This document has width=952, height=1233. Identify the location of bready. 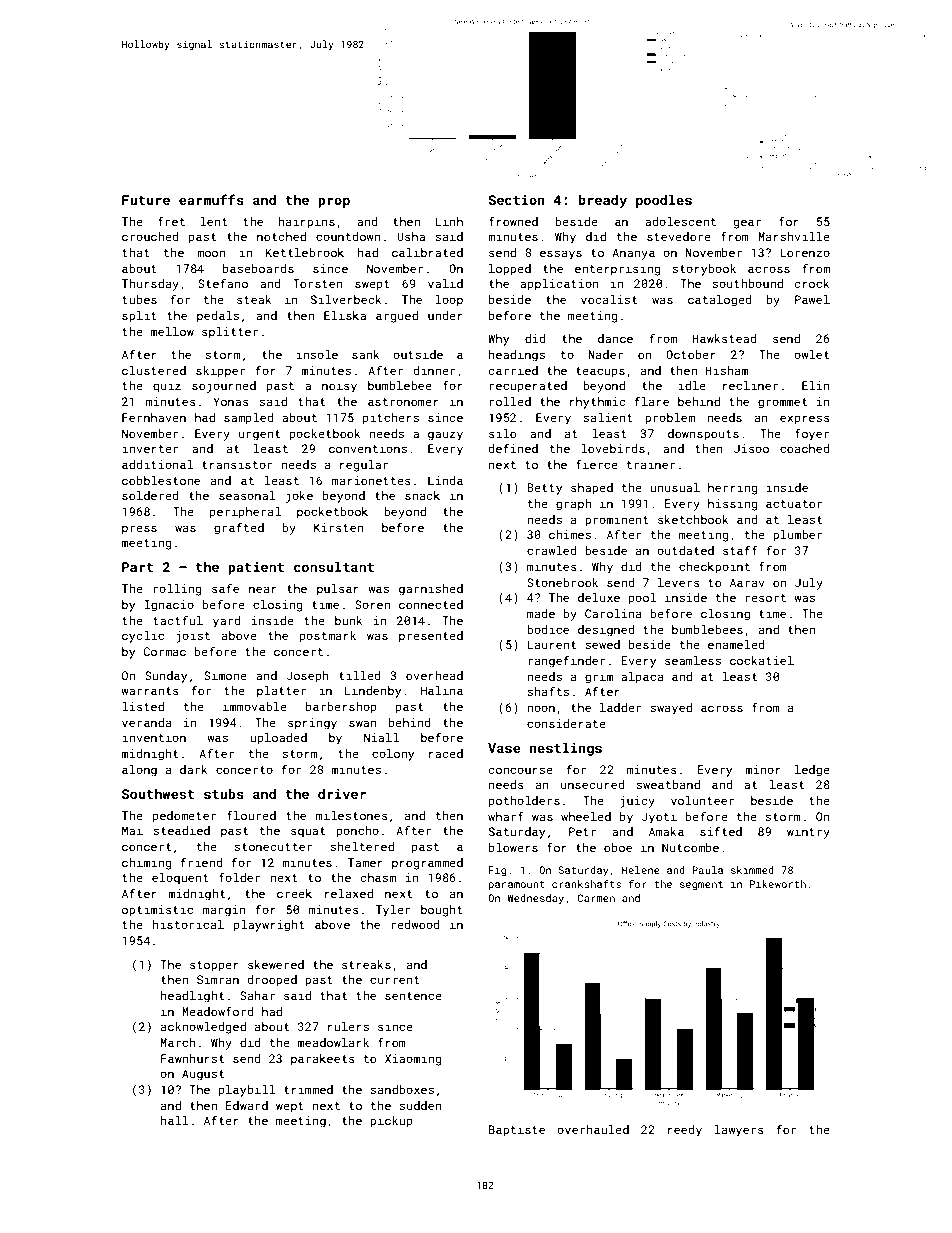
(603, 201).
